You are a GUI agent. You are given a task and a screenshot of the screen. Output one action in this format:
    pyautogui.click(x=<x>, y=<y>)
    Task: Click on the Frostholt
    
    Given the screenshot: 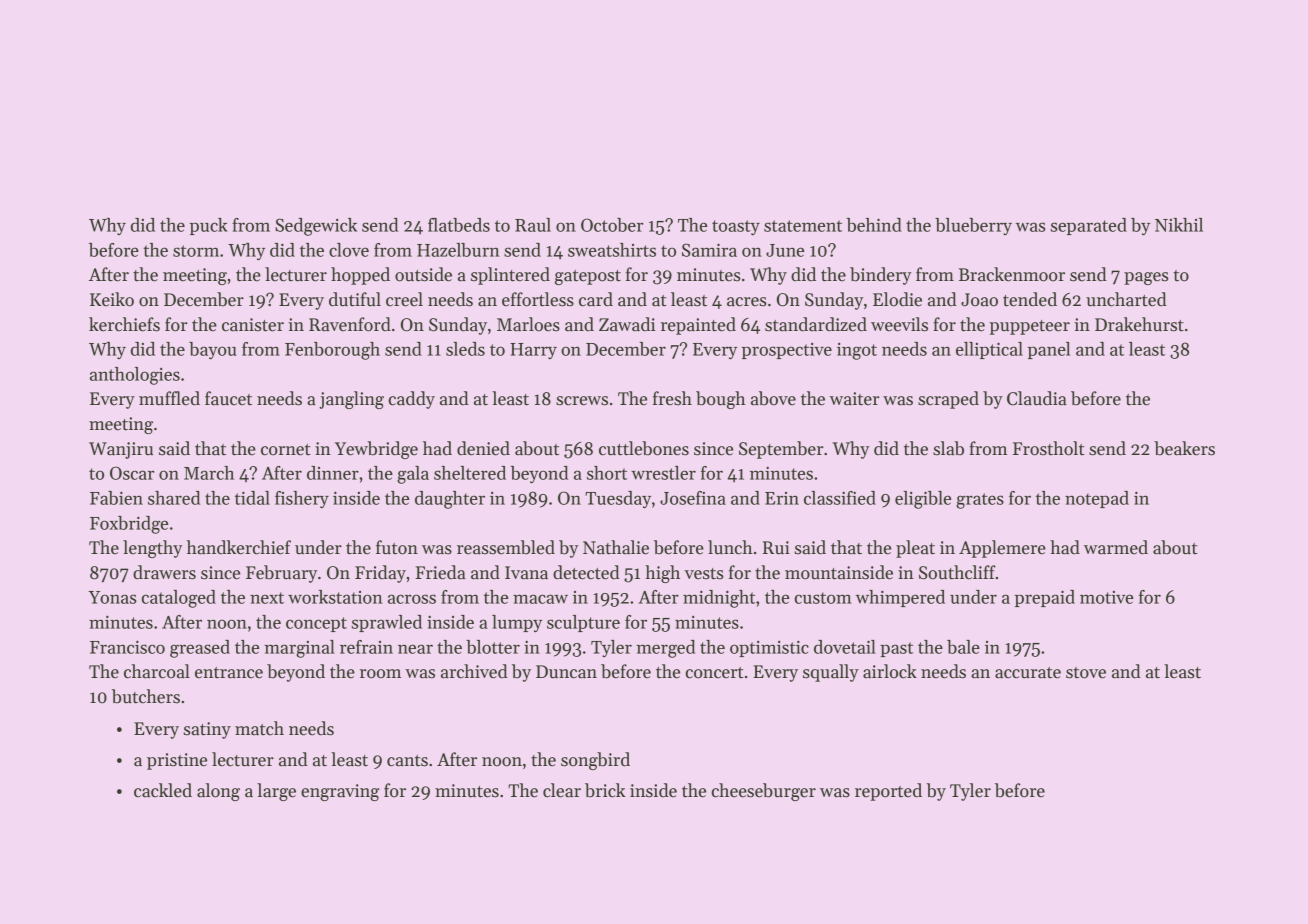 What is the action you would take?
    pyautogui.click(x=1049, y=448)
